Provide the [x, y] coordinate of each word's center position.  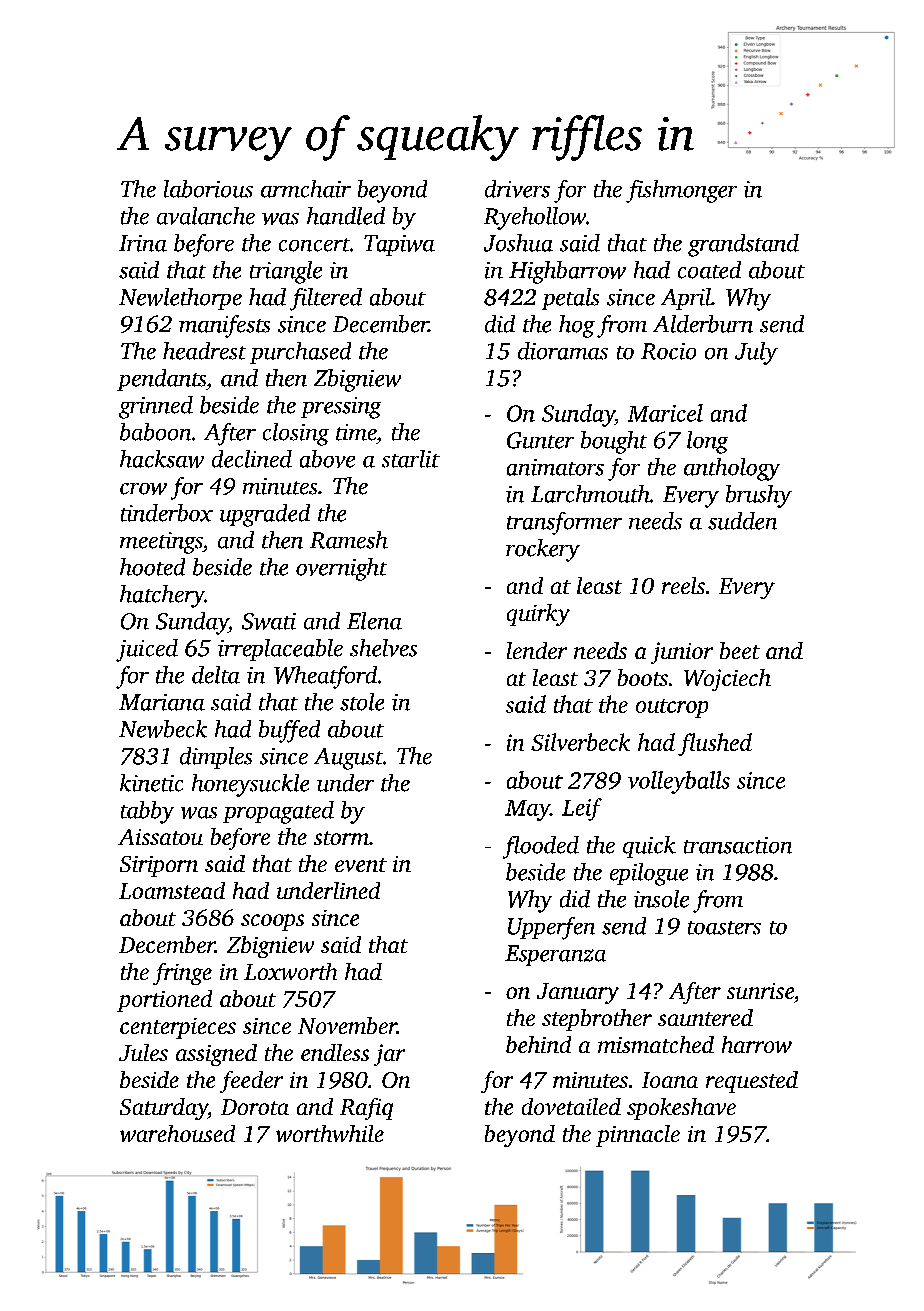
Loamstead [172, 890]
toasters [724, 928]
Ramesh [349, 540]
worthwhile [330, 1133]
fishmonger [681, 191]
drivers [517, 189]
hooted [152, 567]
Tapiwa [399, 245]
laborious [208, 189]
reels [683, 585]
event [361, 865]
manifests [224, 326]
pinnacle [638, 1136]
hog [577, 326]
